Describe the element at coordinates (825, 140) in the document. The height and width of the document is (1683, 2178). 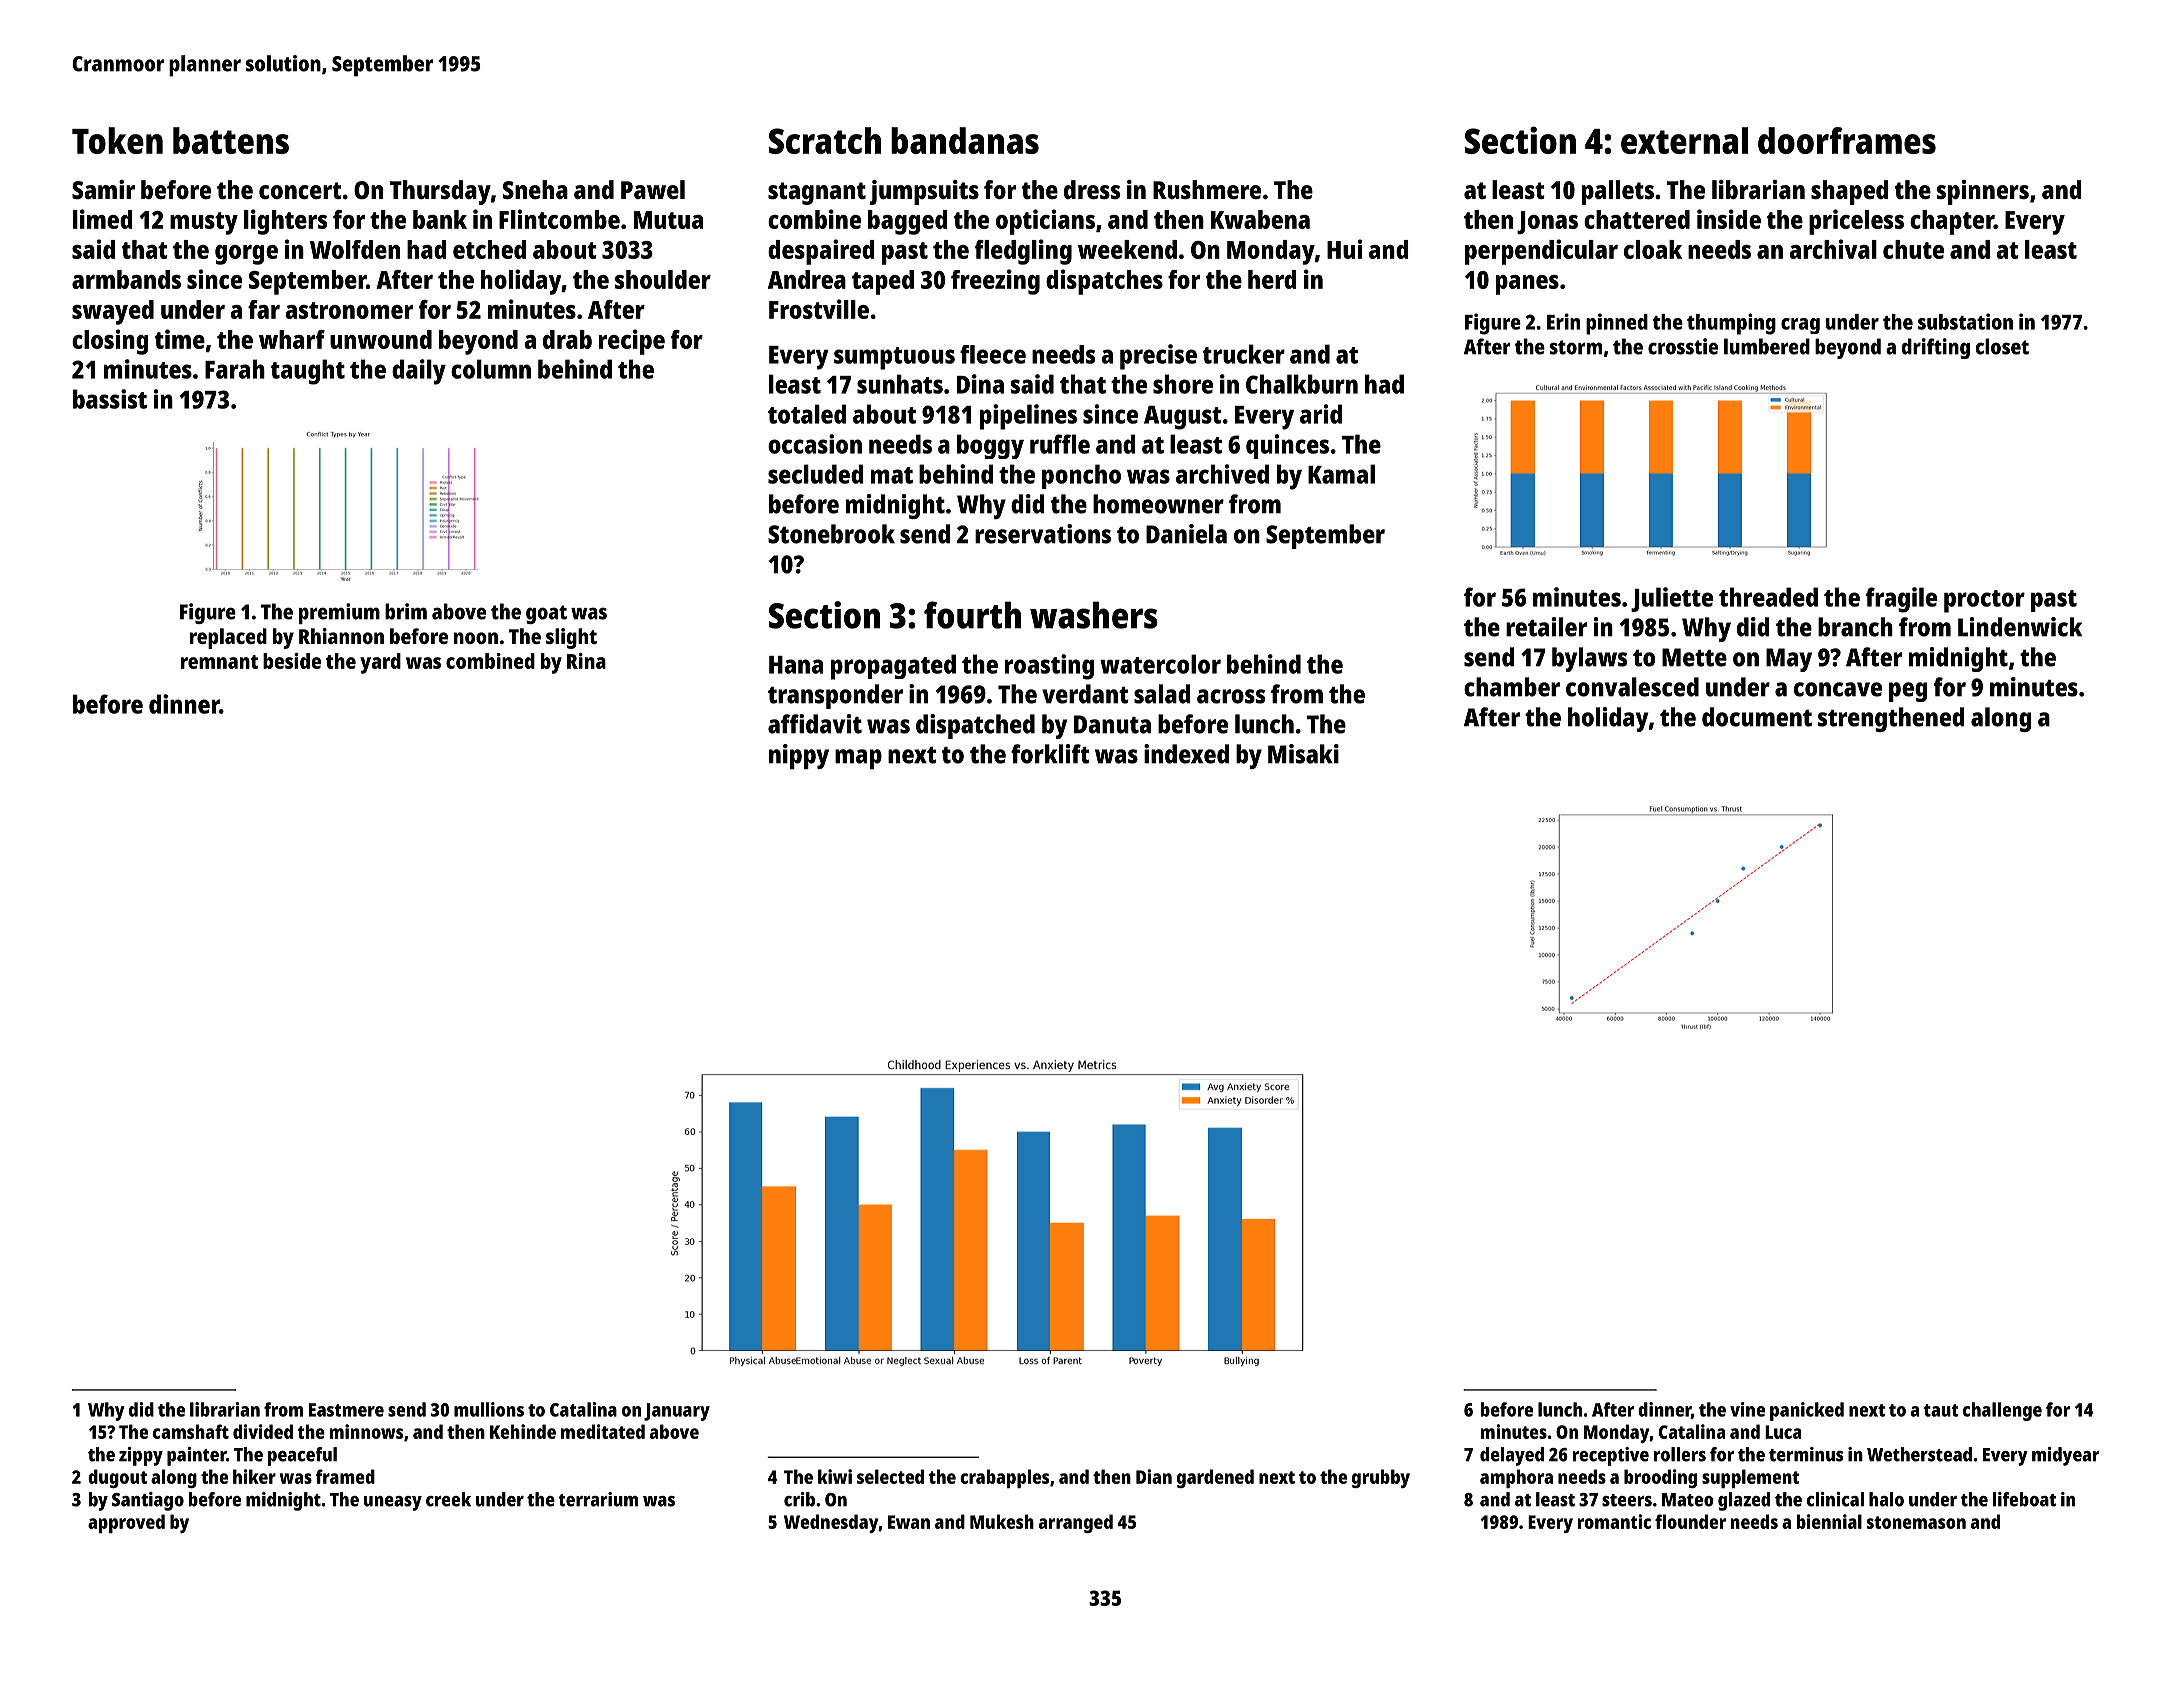
I see `Scratch` at that location.
